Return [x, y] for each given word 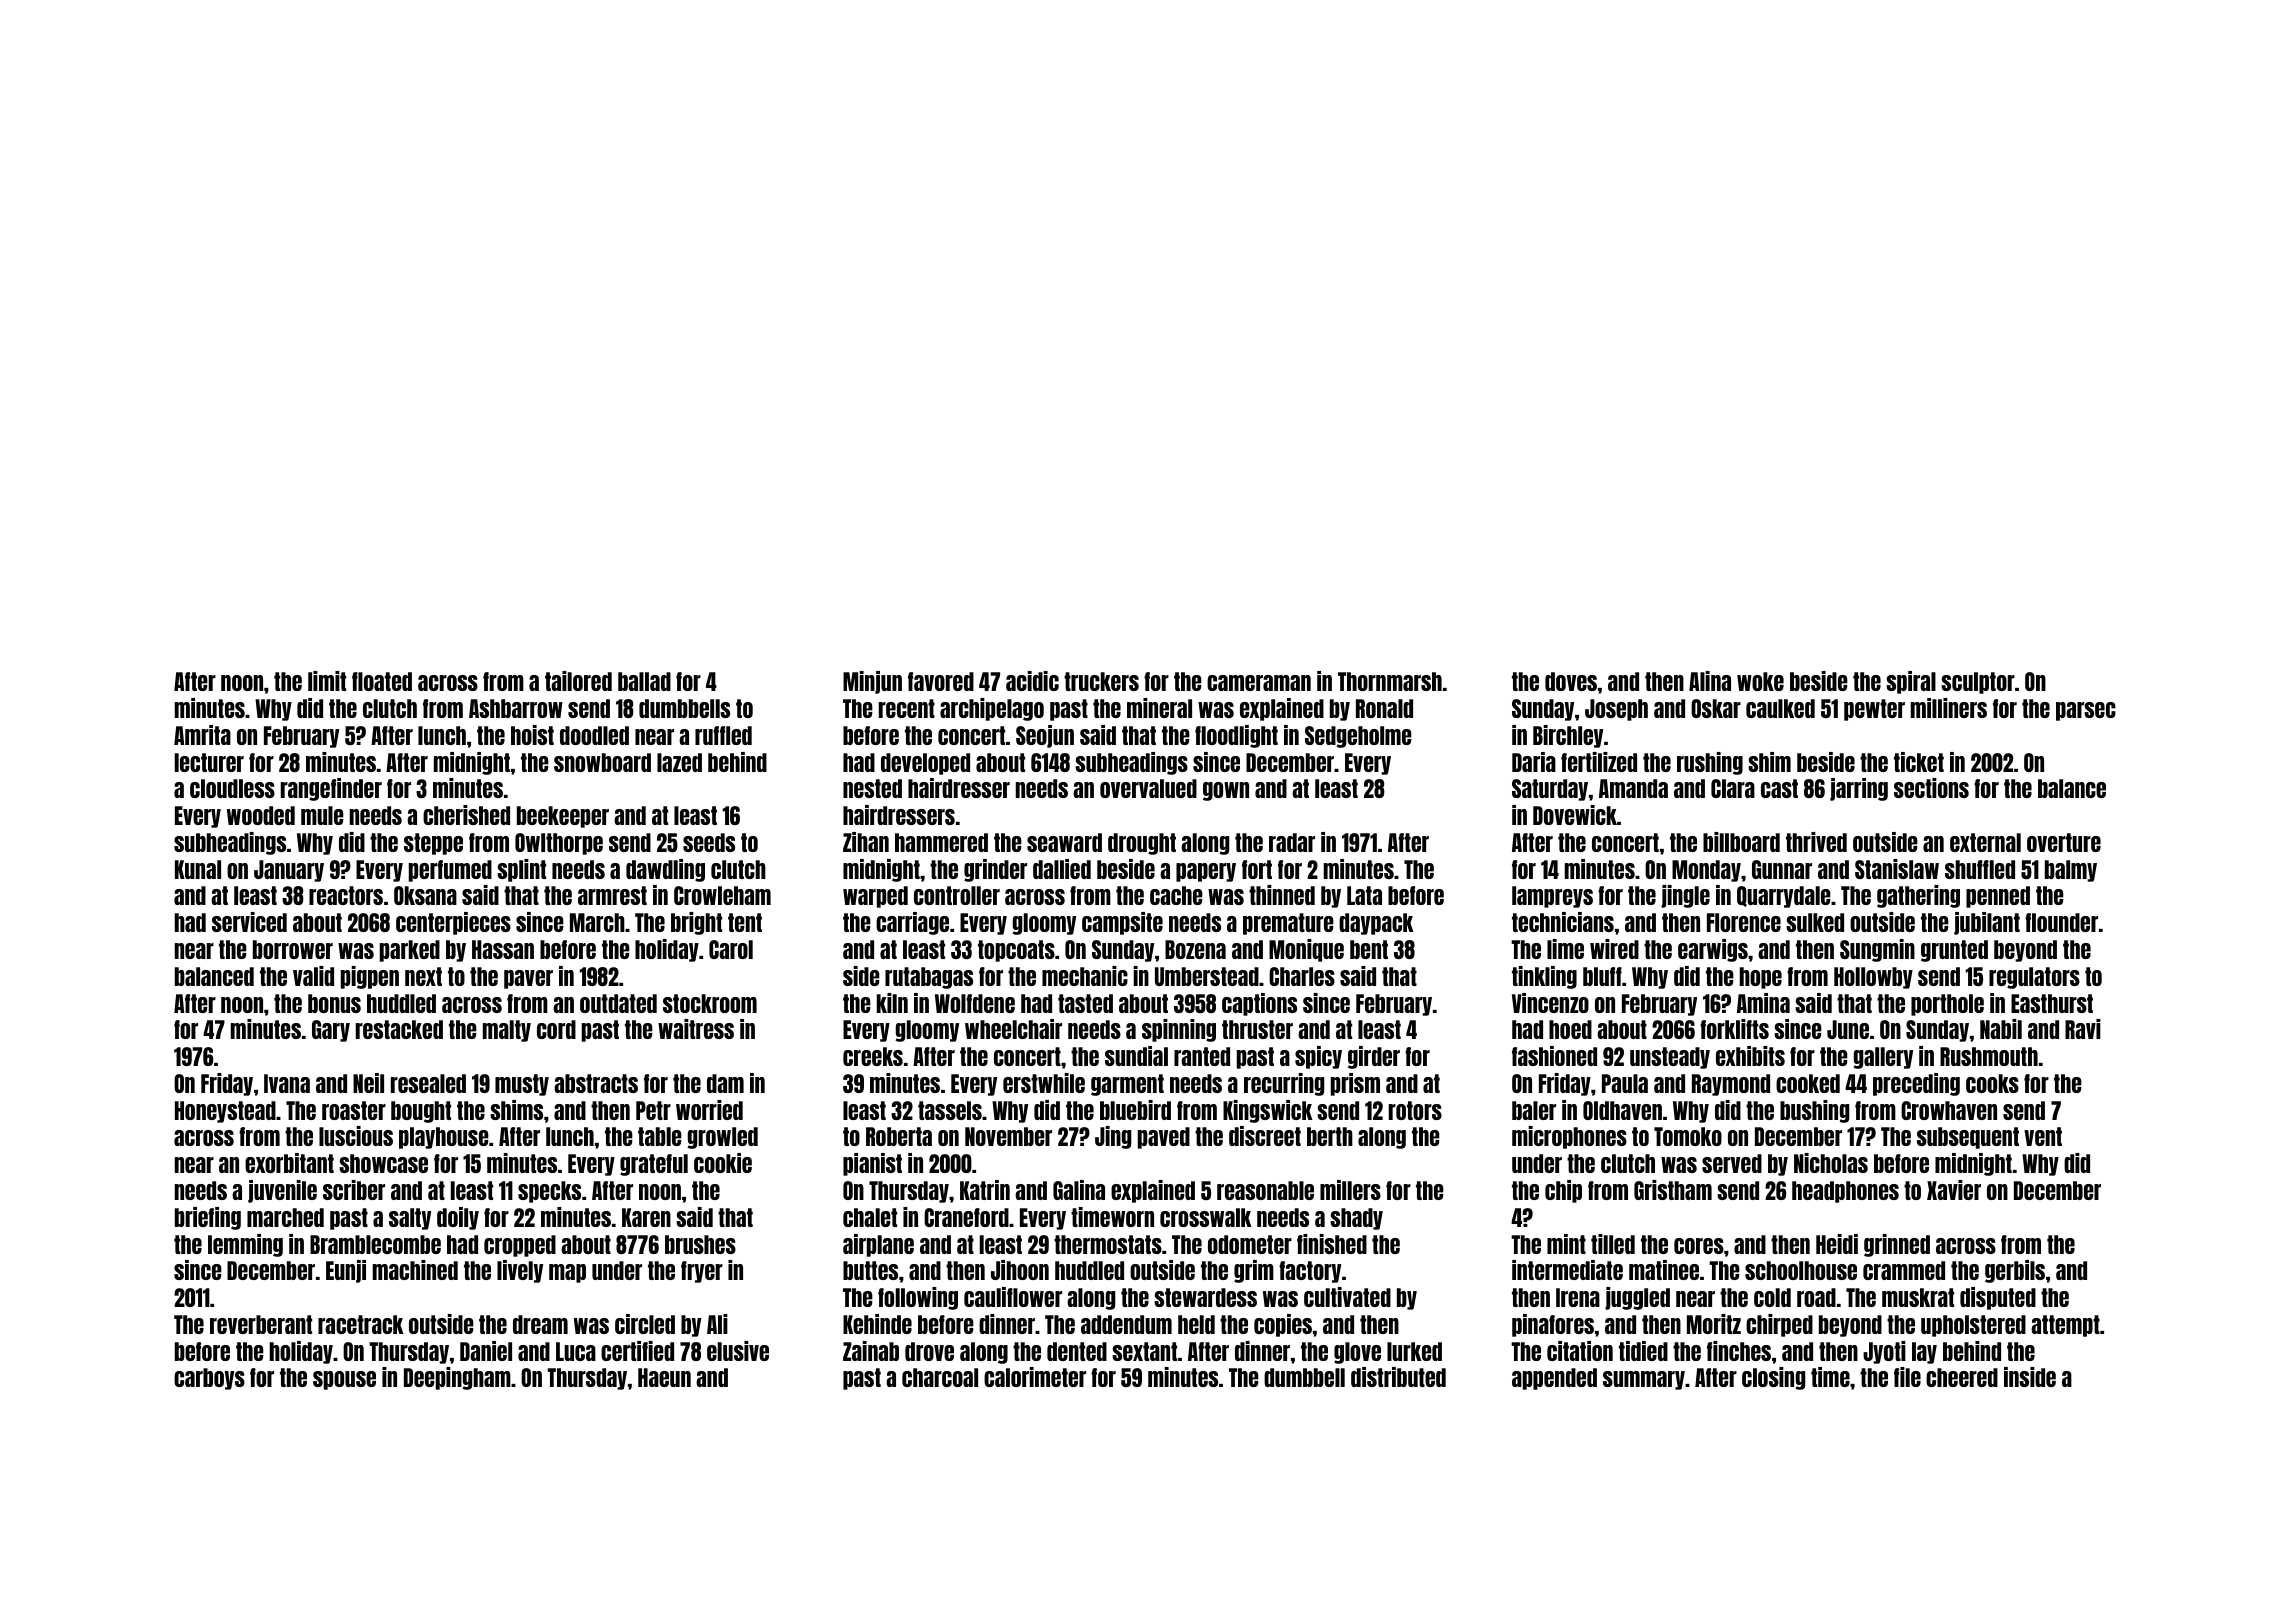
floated [382, 681]
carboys [209, 1379]
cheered [1962, 1377]
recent [907, 708]
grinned [1897, 1245]
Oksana [425, 895]
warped [875, 897]
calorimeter [1035, 1377]
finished [1332, 1244]
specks [549, 1192]
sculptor [1978, 683]
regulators [2034, 978]
